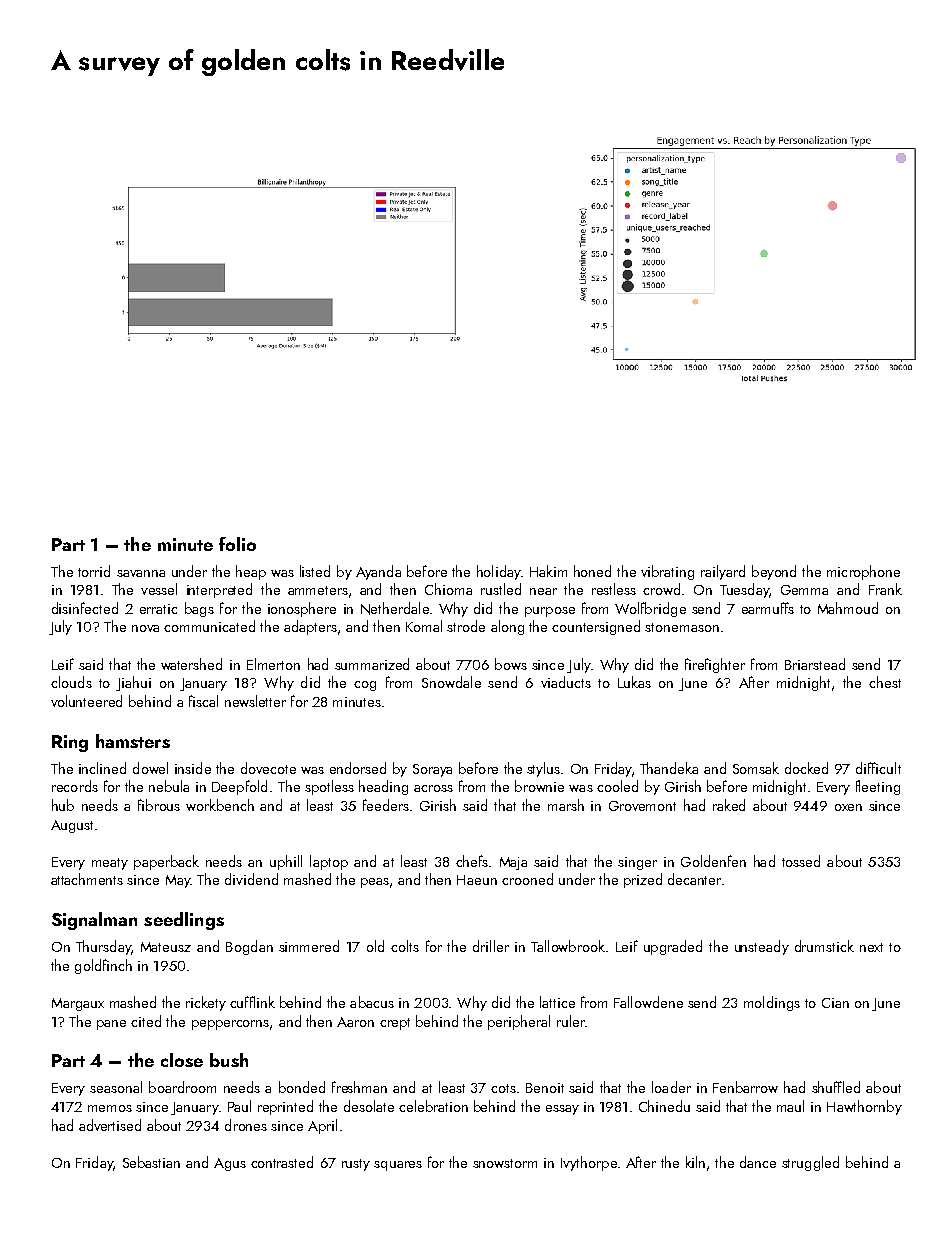 This document has height=1233, width=952. I want to click on microphone, so click(863, 572).
